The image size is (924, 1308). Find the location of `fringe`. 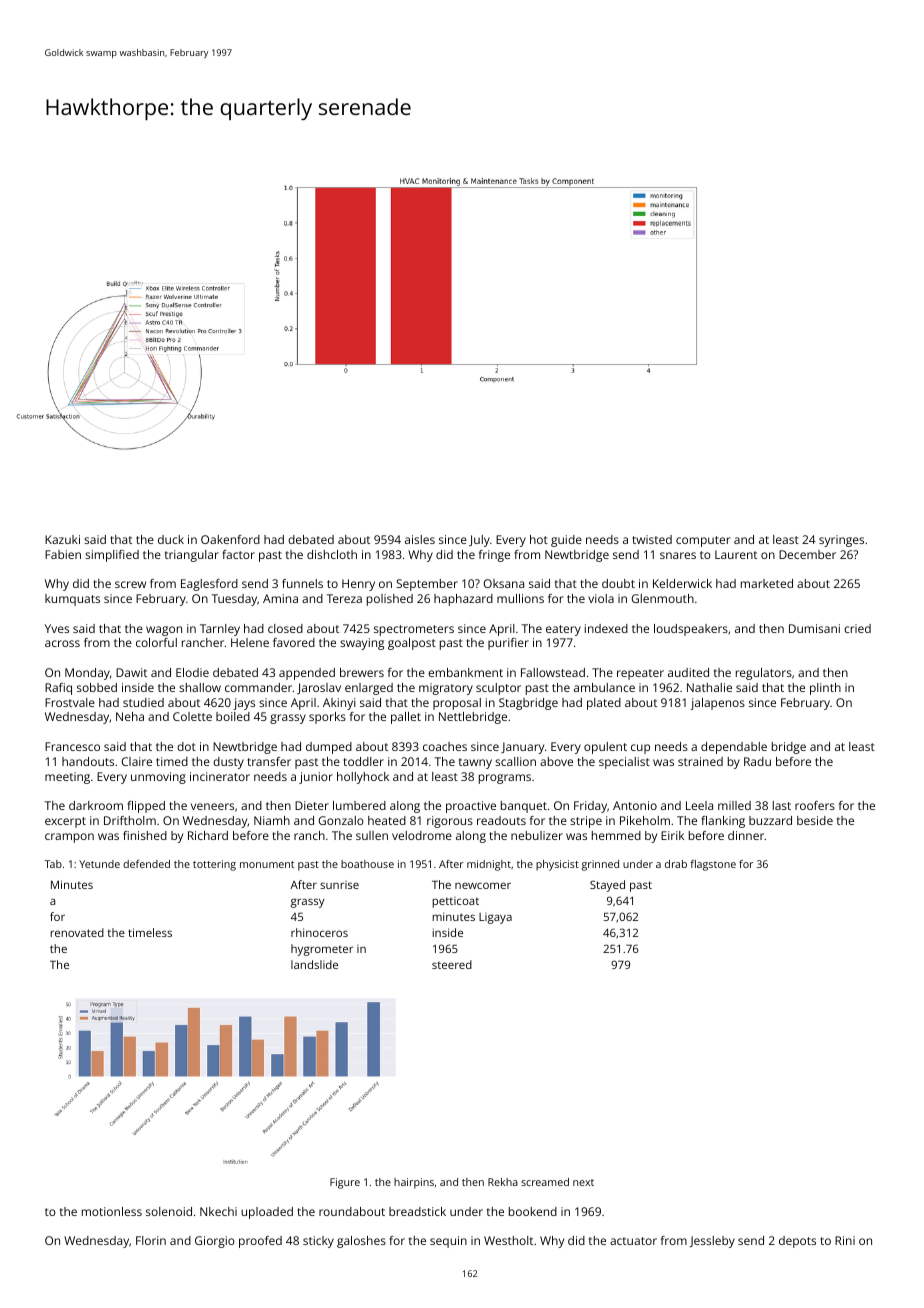

fringe is located at coordinates (494, 556).
